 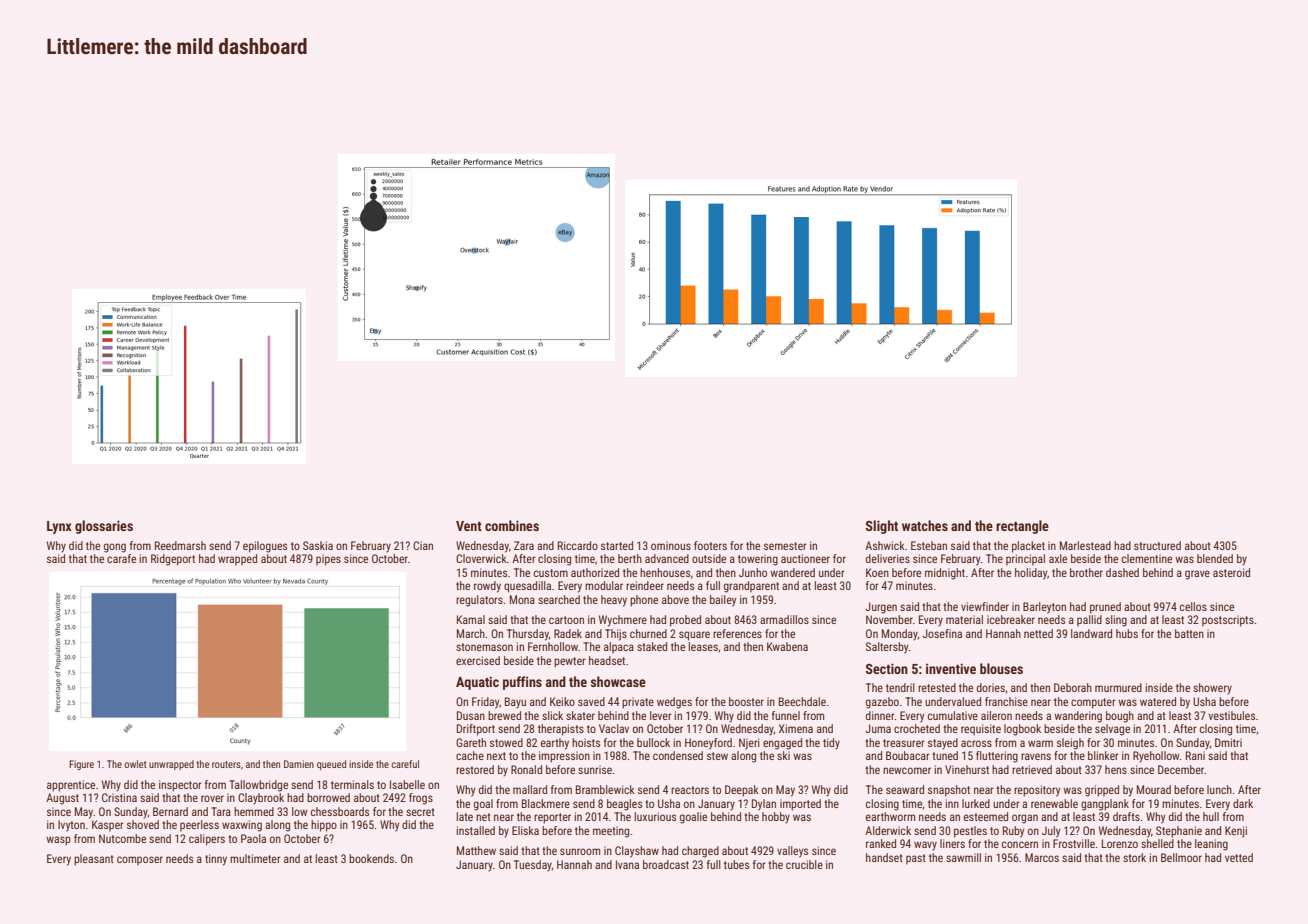 What do you see at coordinates (1157, 545) in the image?
I see `structured` at bounding box center [1157, 545].
